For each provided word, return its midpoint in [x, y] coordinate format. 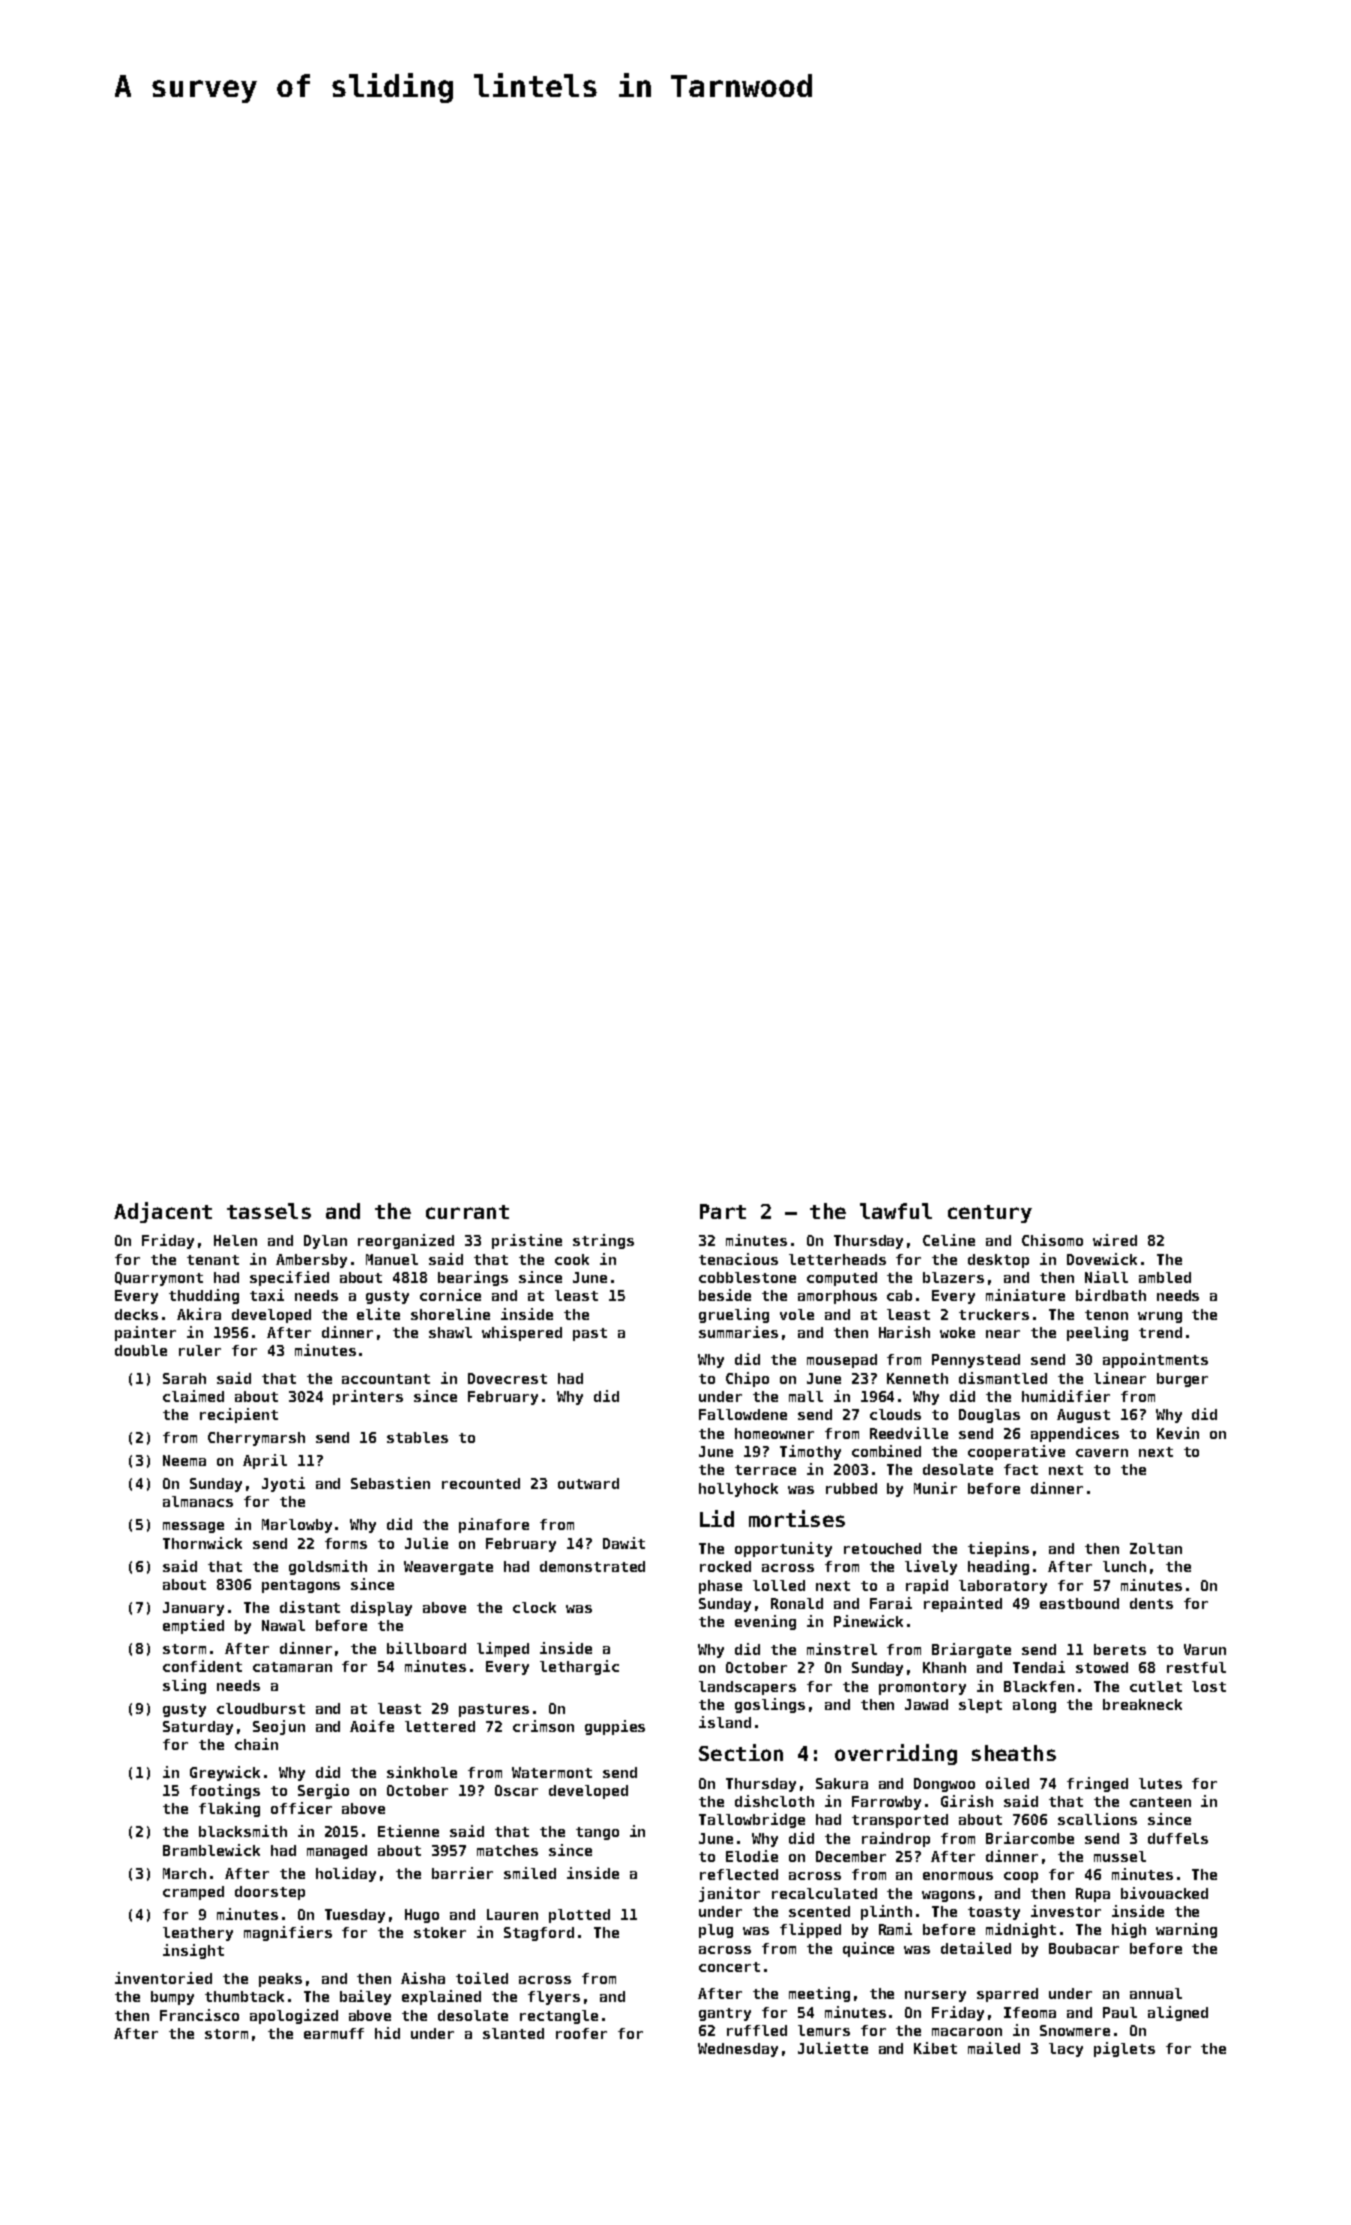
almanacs [198, 1501]
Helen [235, 1240]
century [990, 1214]
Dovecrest [507, 1378]
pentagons [301, 1586]
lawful [896, 1211]
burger [1182, 1380]
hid [387, 2033]
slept [980, 1706]
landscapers [747, 1688]
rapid [927, 1586]
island [725, 1722]
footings [225, 1791]
